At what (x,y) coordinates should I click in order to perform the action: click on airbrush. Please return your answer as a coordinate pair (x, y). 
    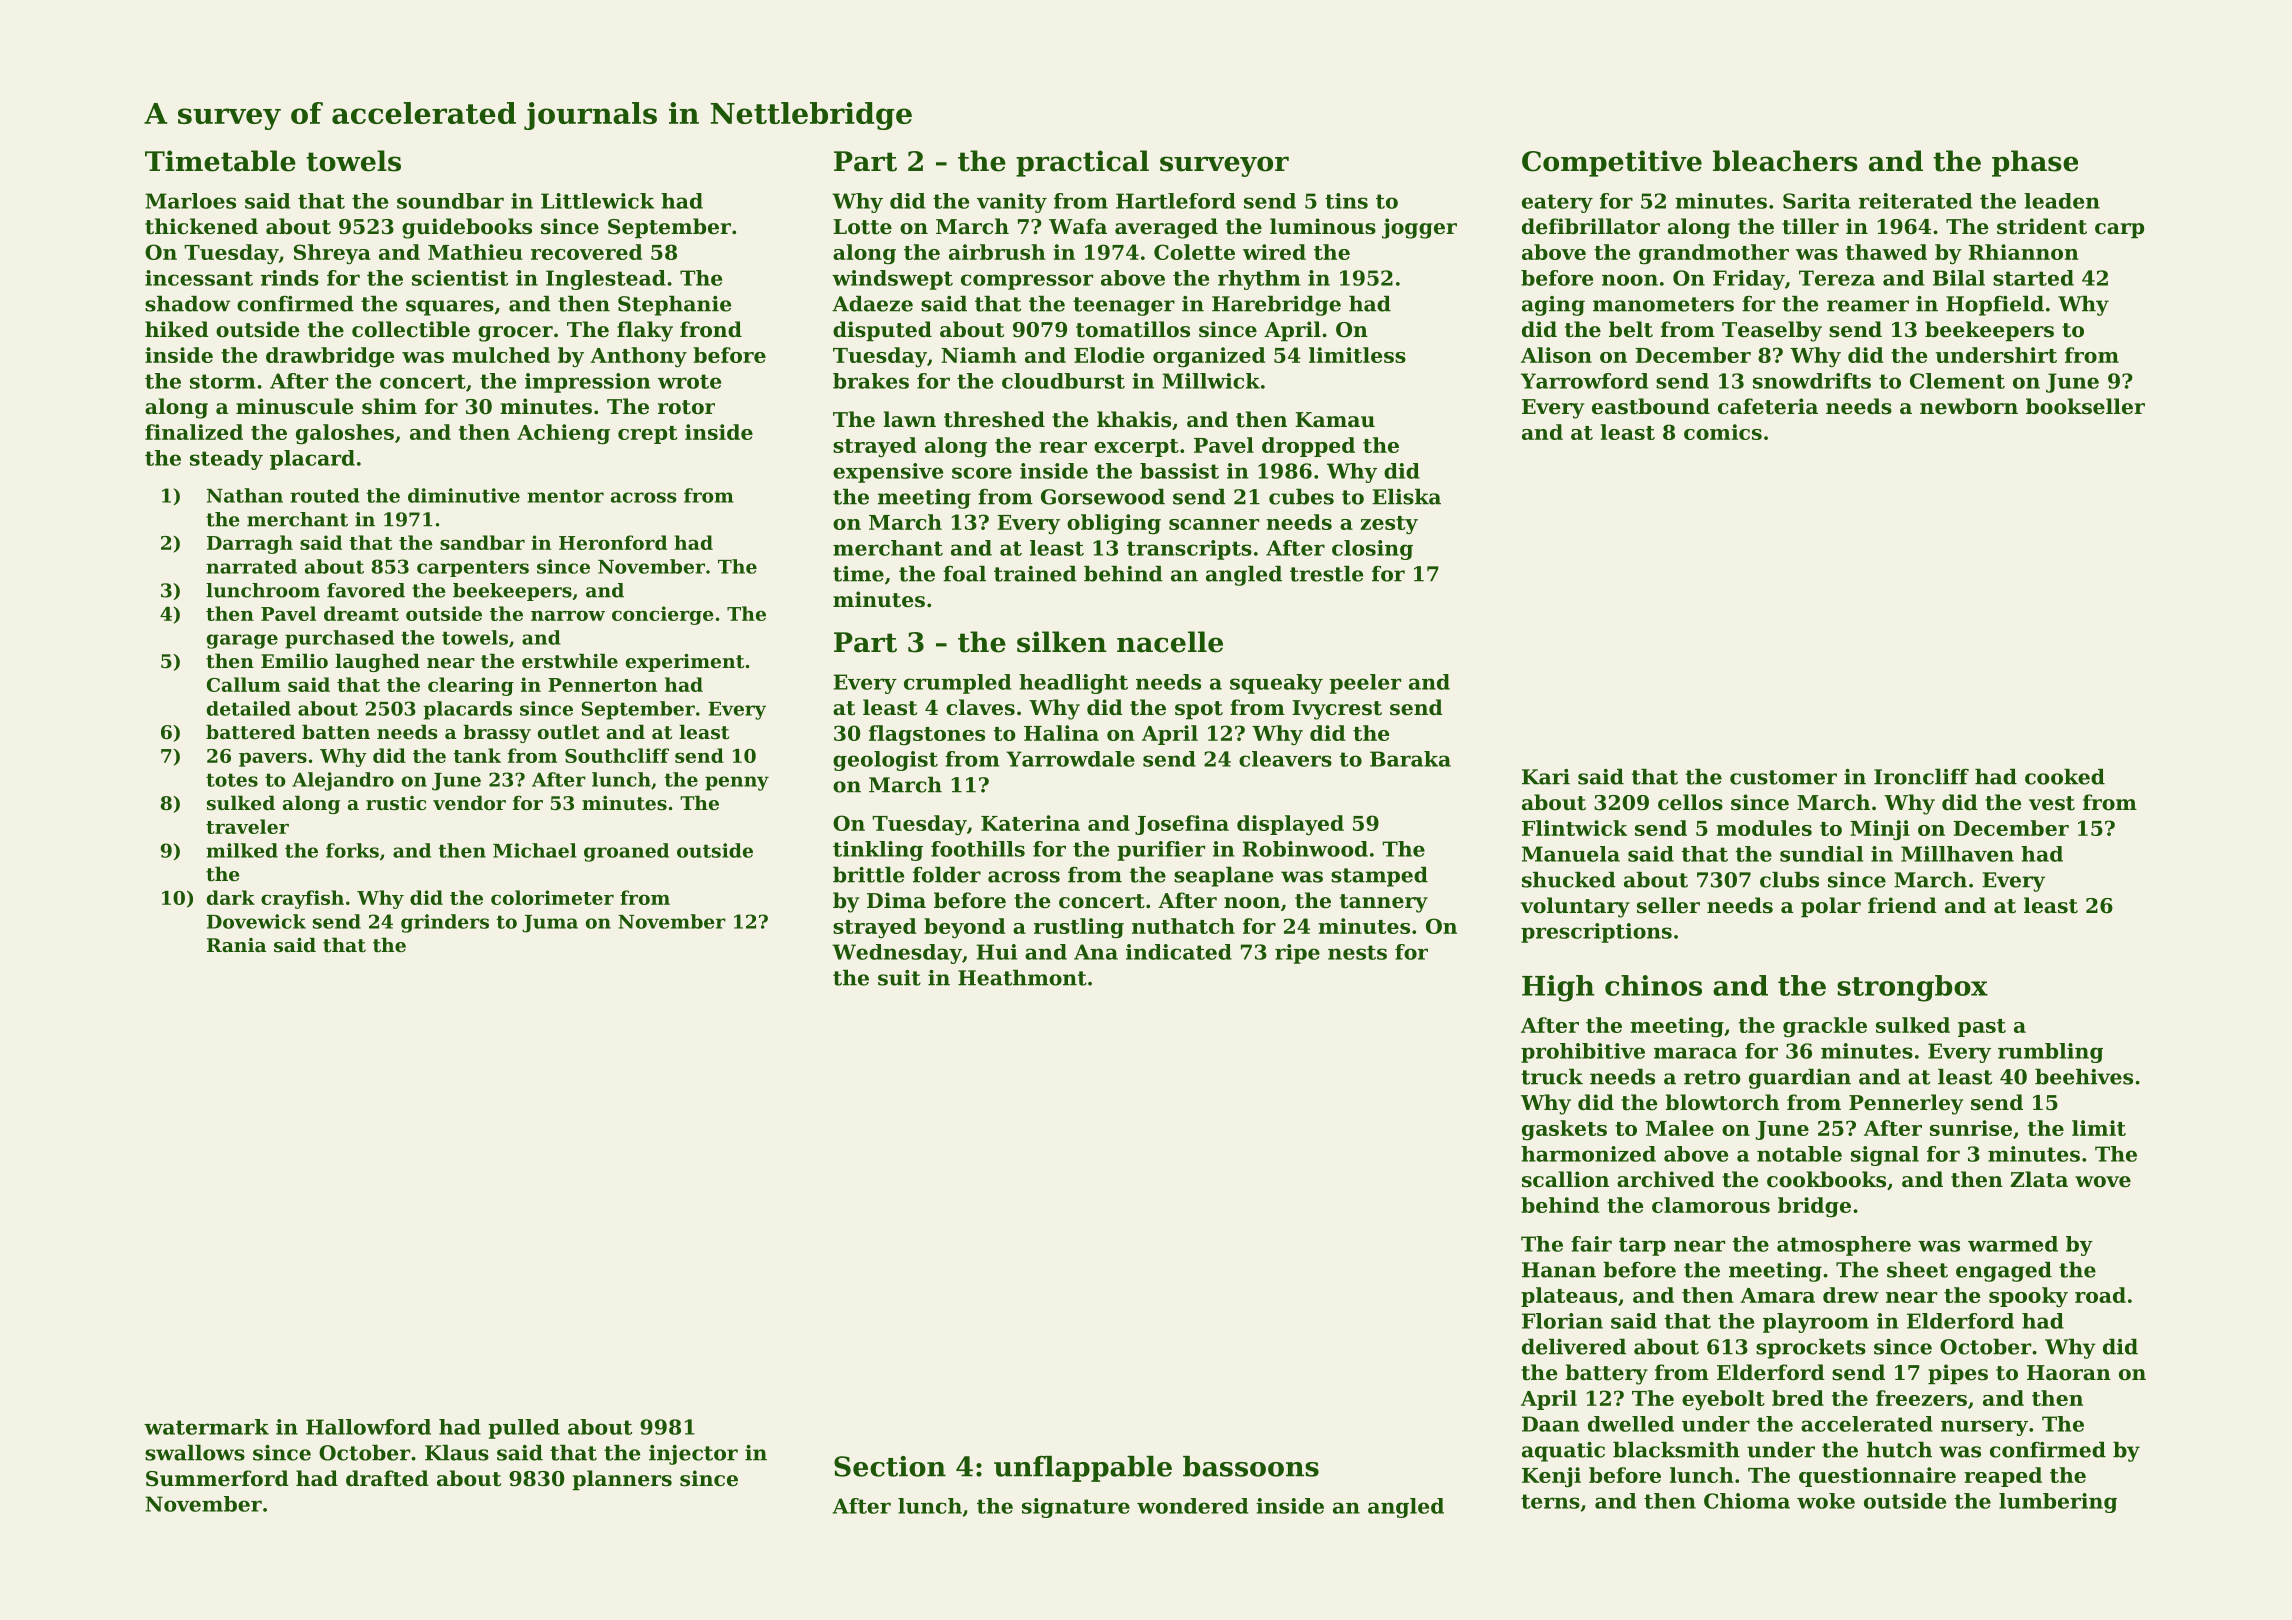
    Looking at the image, I should click on (997, 252).
